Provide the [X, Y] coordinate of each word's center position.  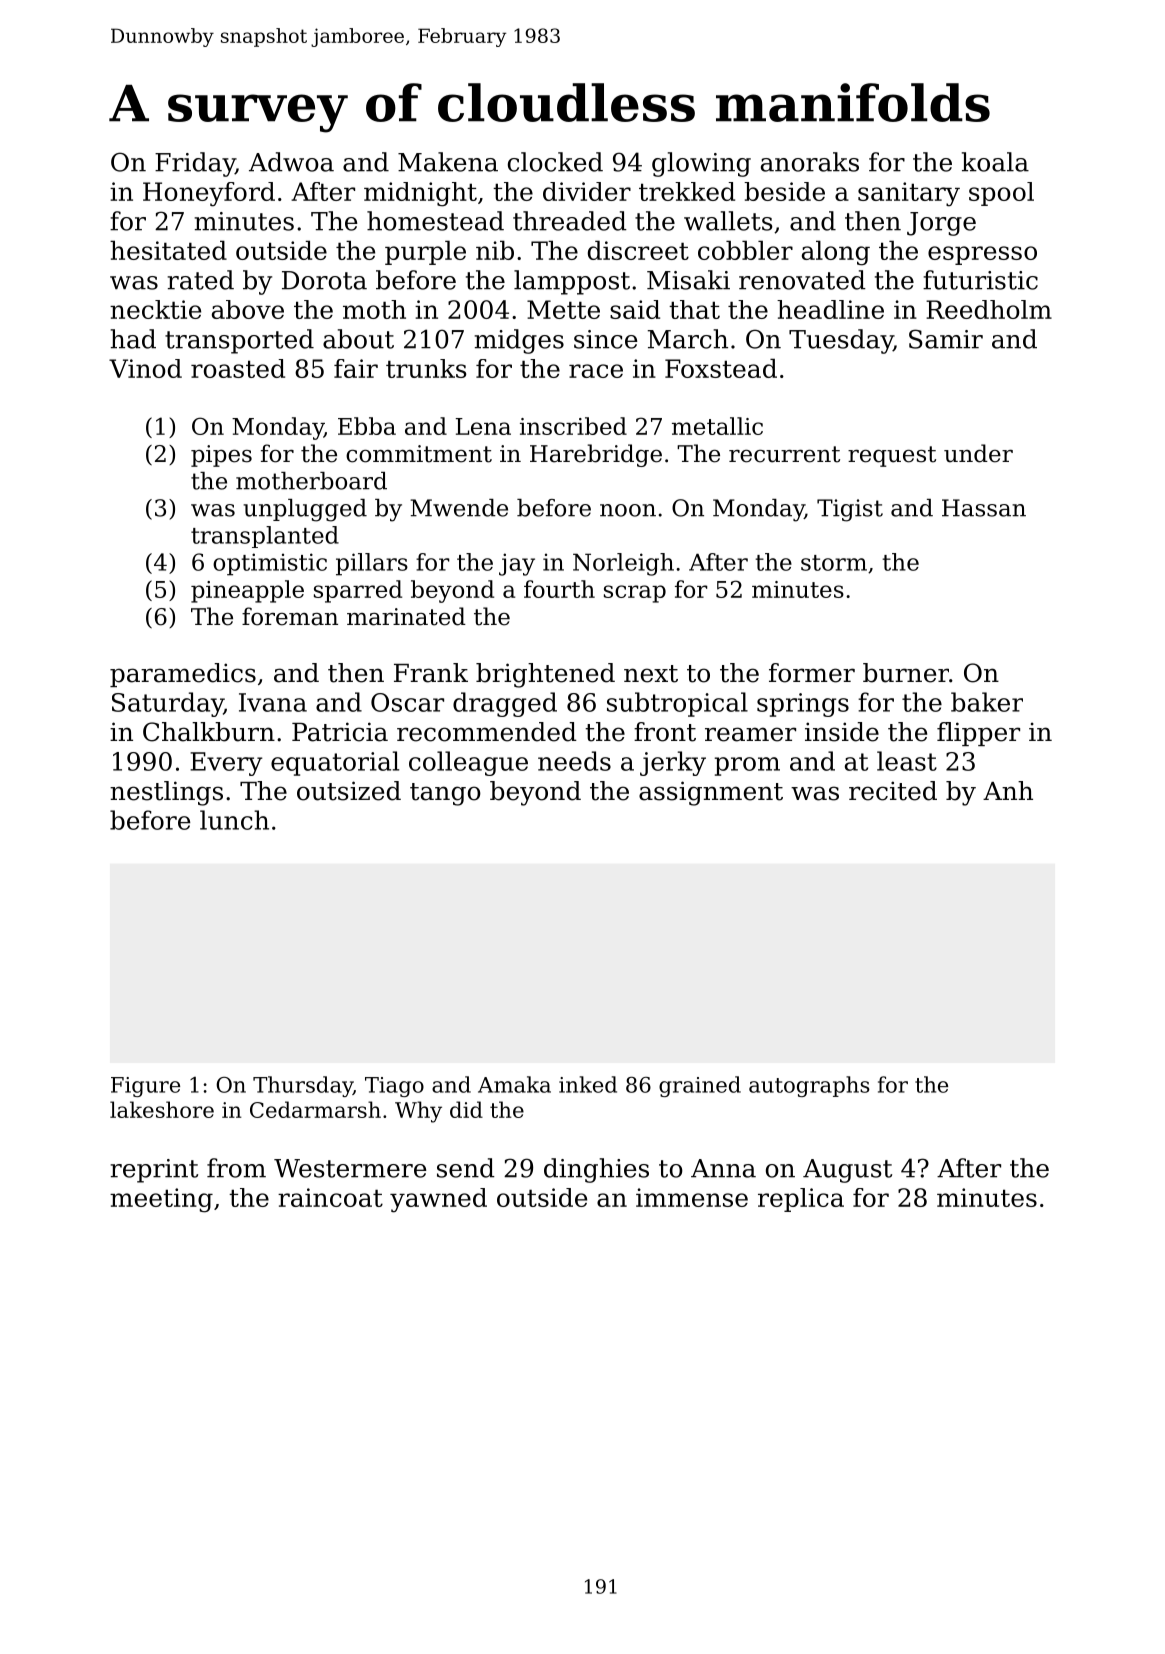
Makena [448, 162]
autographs [809, 1086]
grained [700, 1086]
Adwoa [291, 162]
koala [995, 162]
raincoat [330, 1197]
